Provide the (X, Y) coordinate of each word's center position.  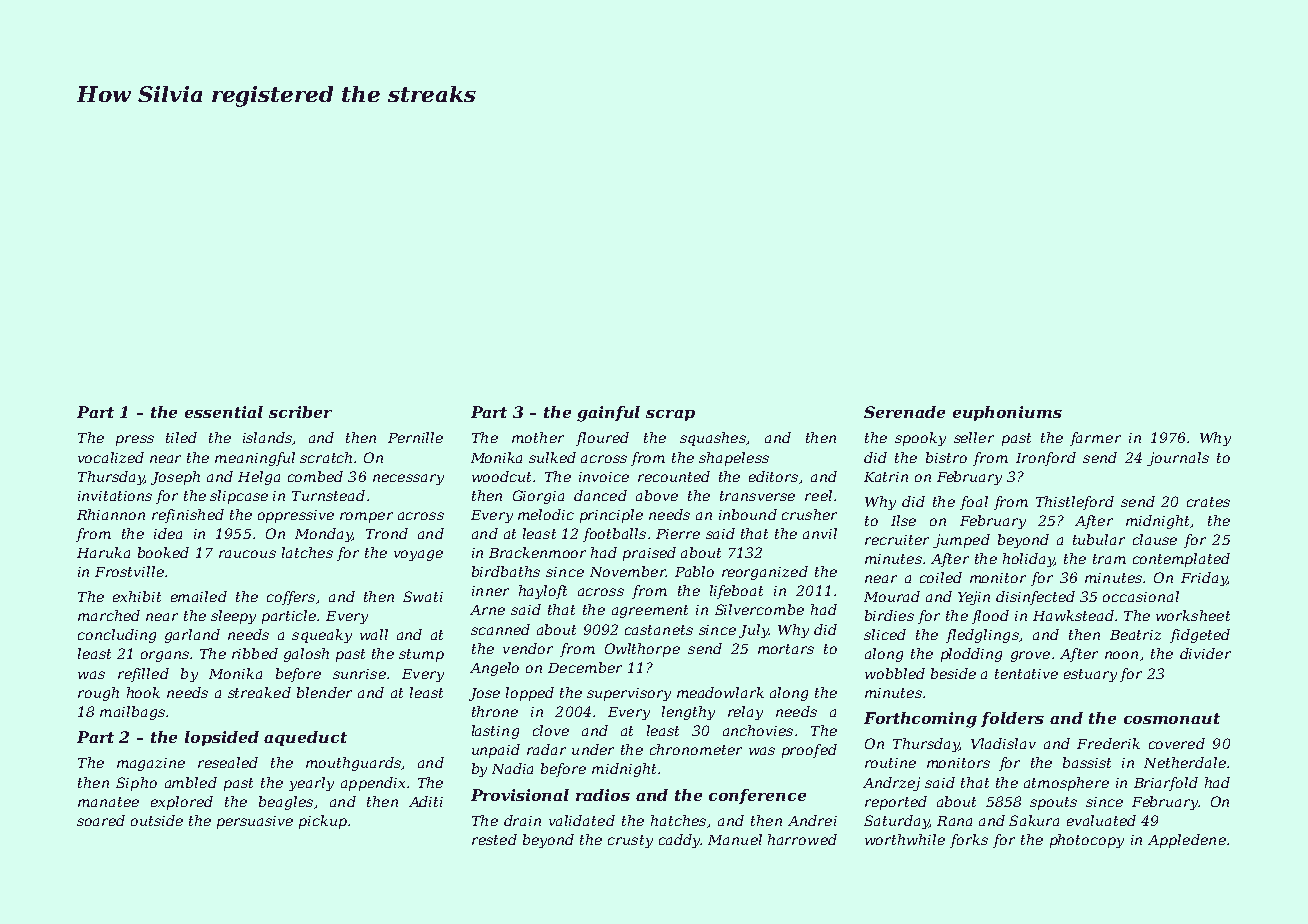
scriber (300, 412)
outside (157, 820)
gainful (608, 414)
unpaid (496, 751)
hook (143, 692)
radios (603, 795)
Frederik (1108, 743)
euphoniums (1007, 413)
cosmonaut (1172, 718)
